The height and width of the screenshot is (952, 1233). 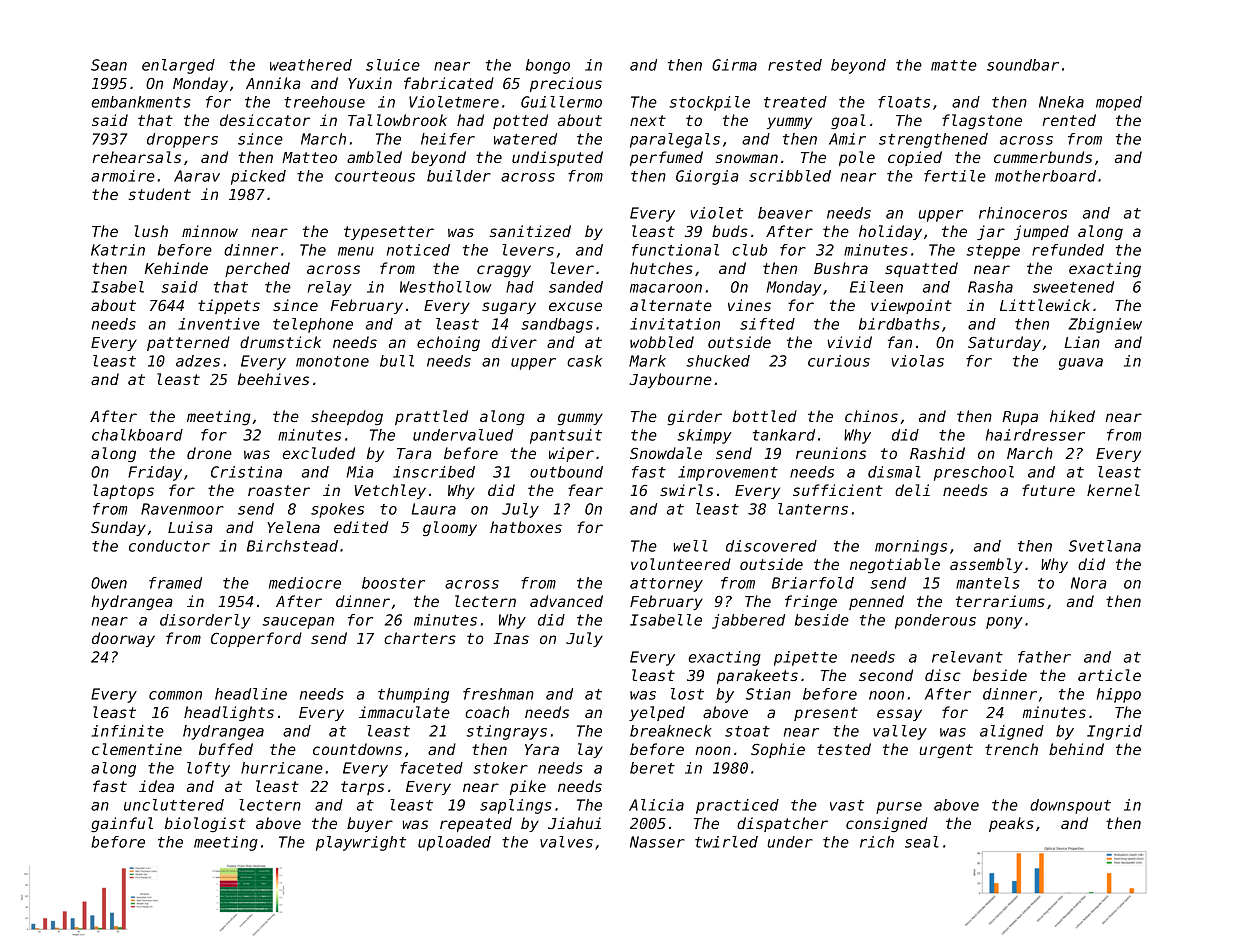 I want to click on shucked, so click(x=718, y=361).
